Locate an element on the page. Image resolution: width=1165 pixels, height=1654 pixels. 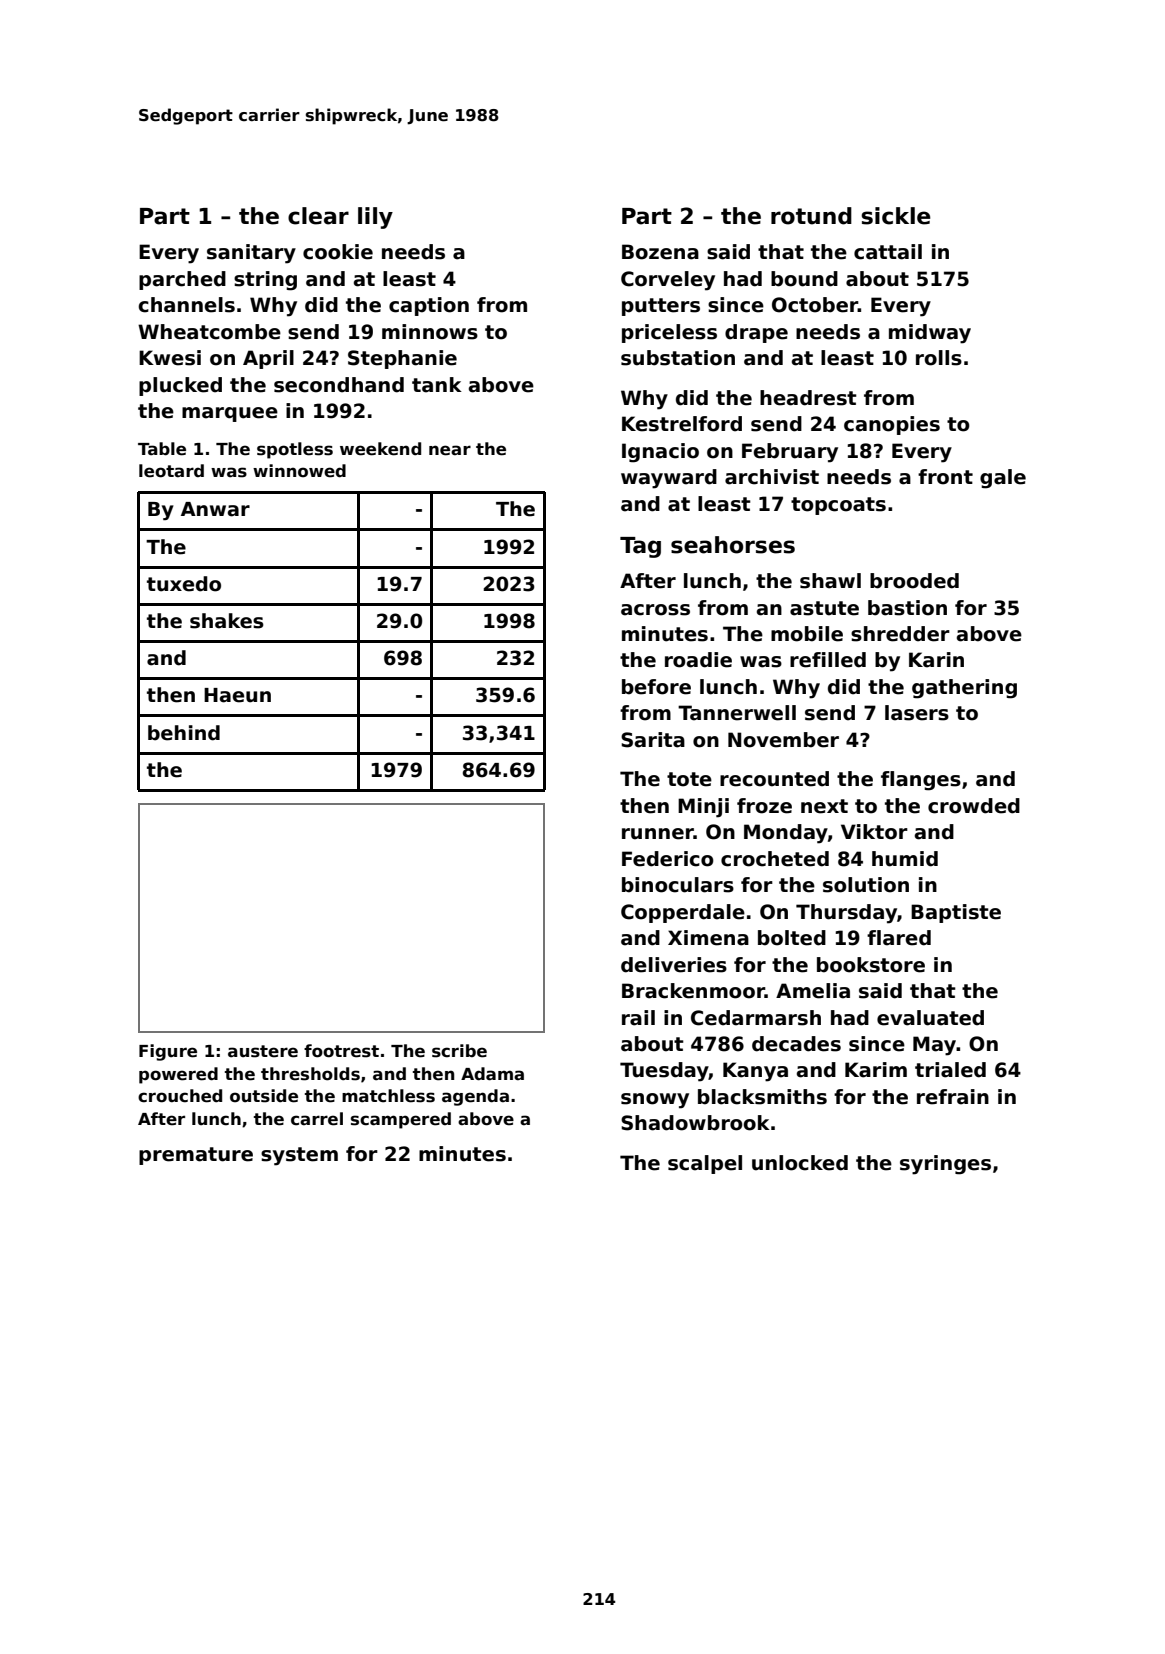
Tag is located at coordinates (640, 547).
